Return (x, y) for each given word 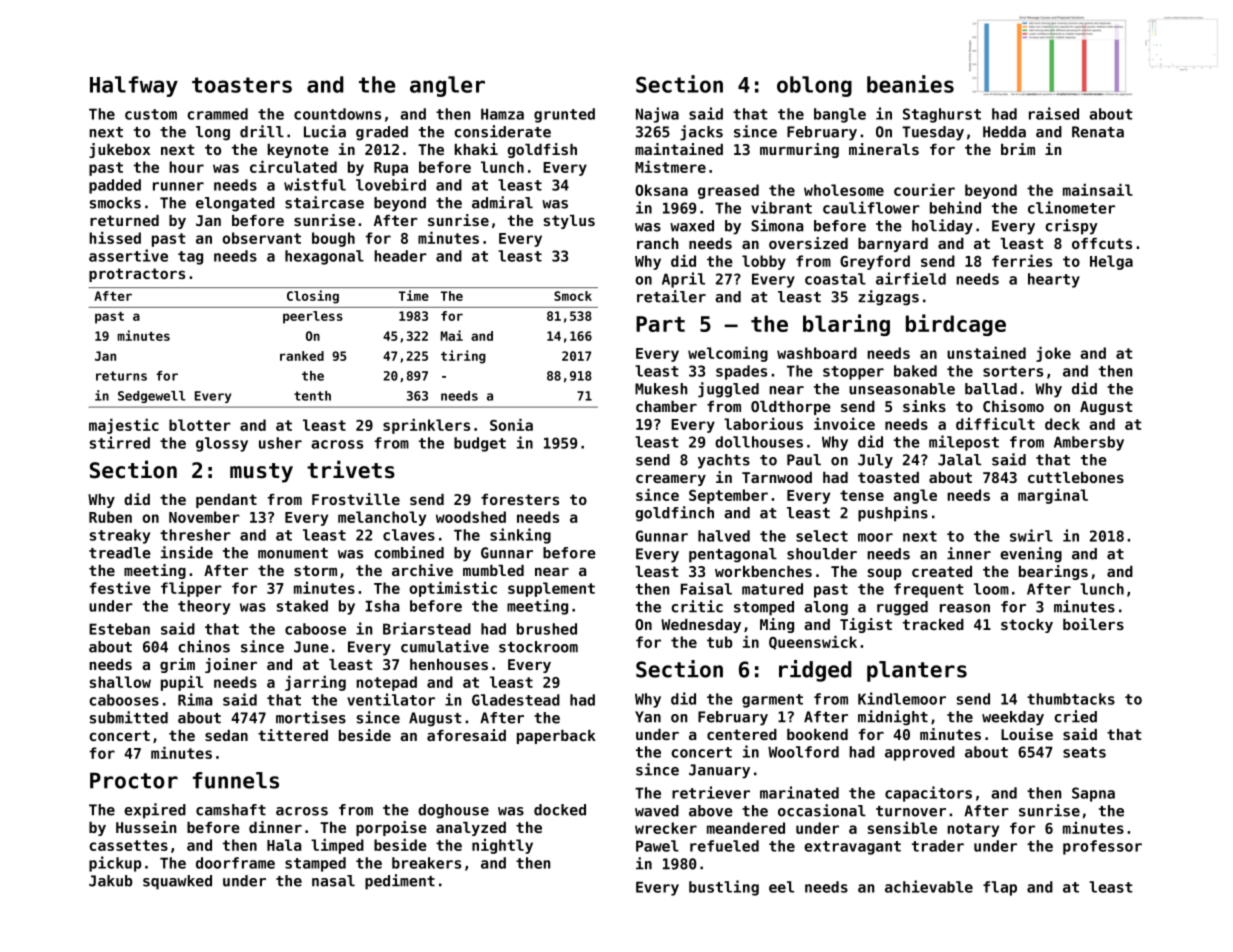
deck (1062, 424)
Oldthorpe (791, 408)
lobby (764, 262)
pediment (400, 882)
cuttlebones (1076, 477)
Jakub (110, 881)
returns (121, 376)
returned (124, 220)
